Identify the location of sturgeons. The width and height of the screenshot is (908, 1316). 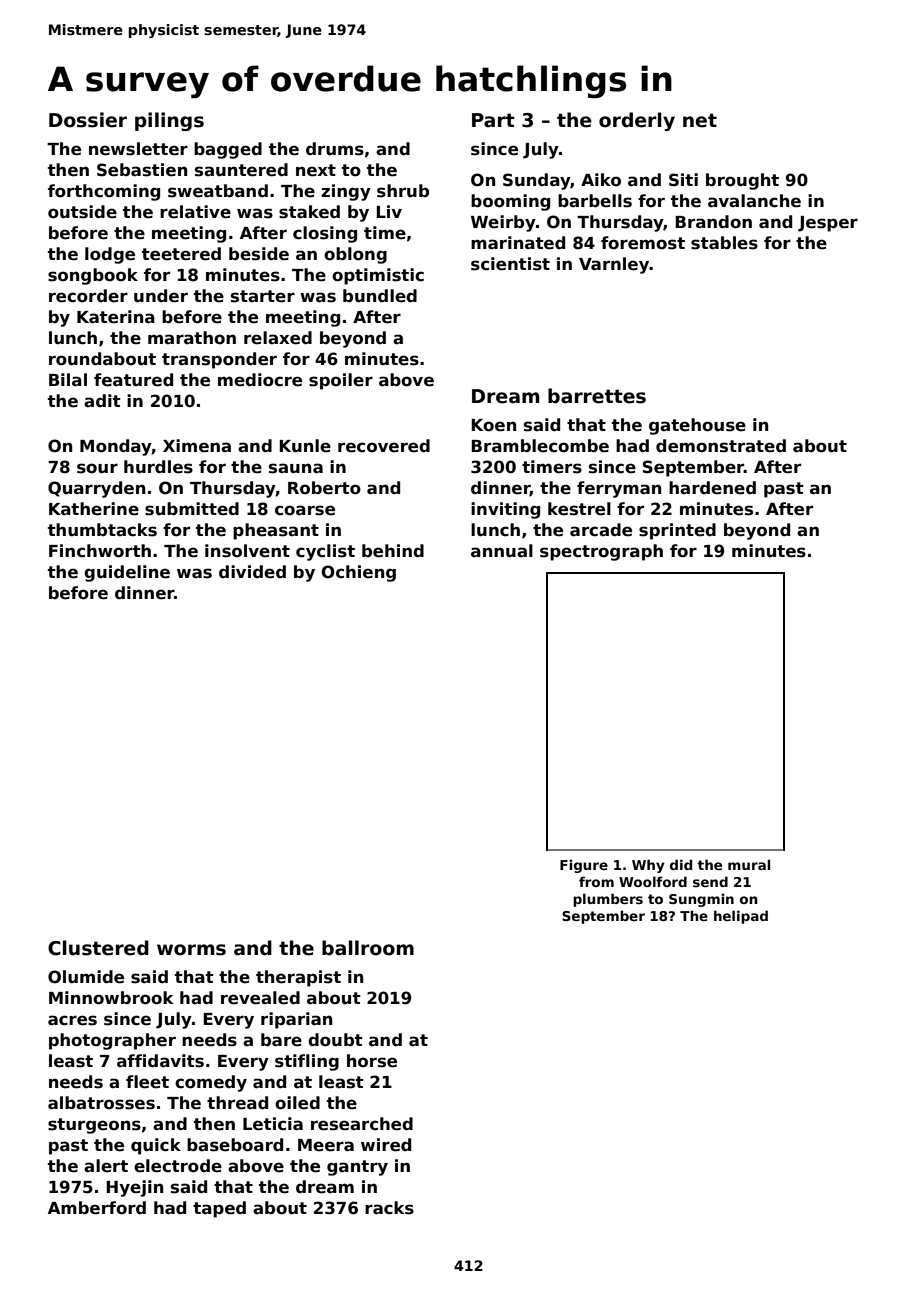
(94, 1126).
